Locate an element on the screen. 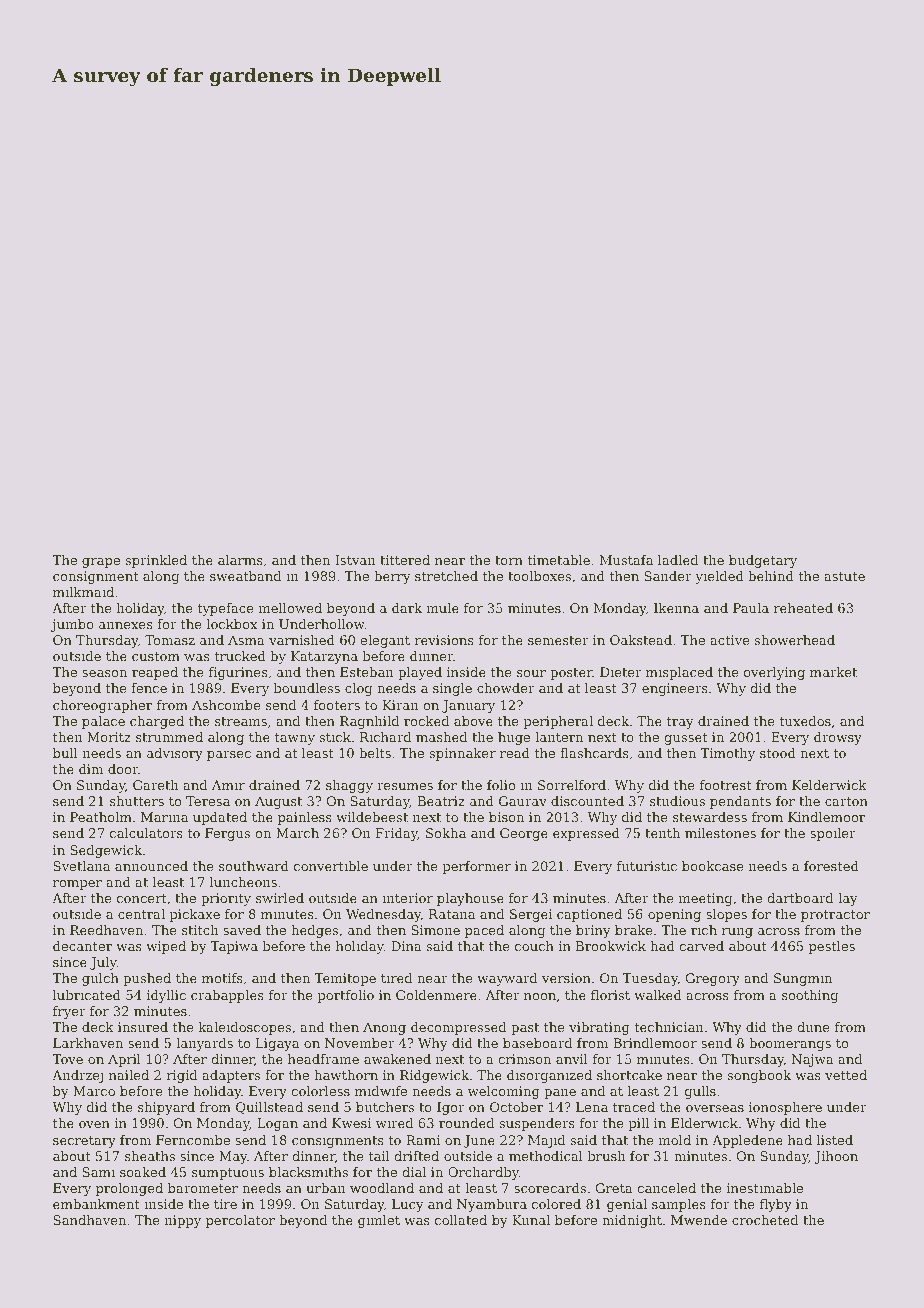 The height and width of the screenshot is (1308, 924). interior is located at coordinates (407, 898).
